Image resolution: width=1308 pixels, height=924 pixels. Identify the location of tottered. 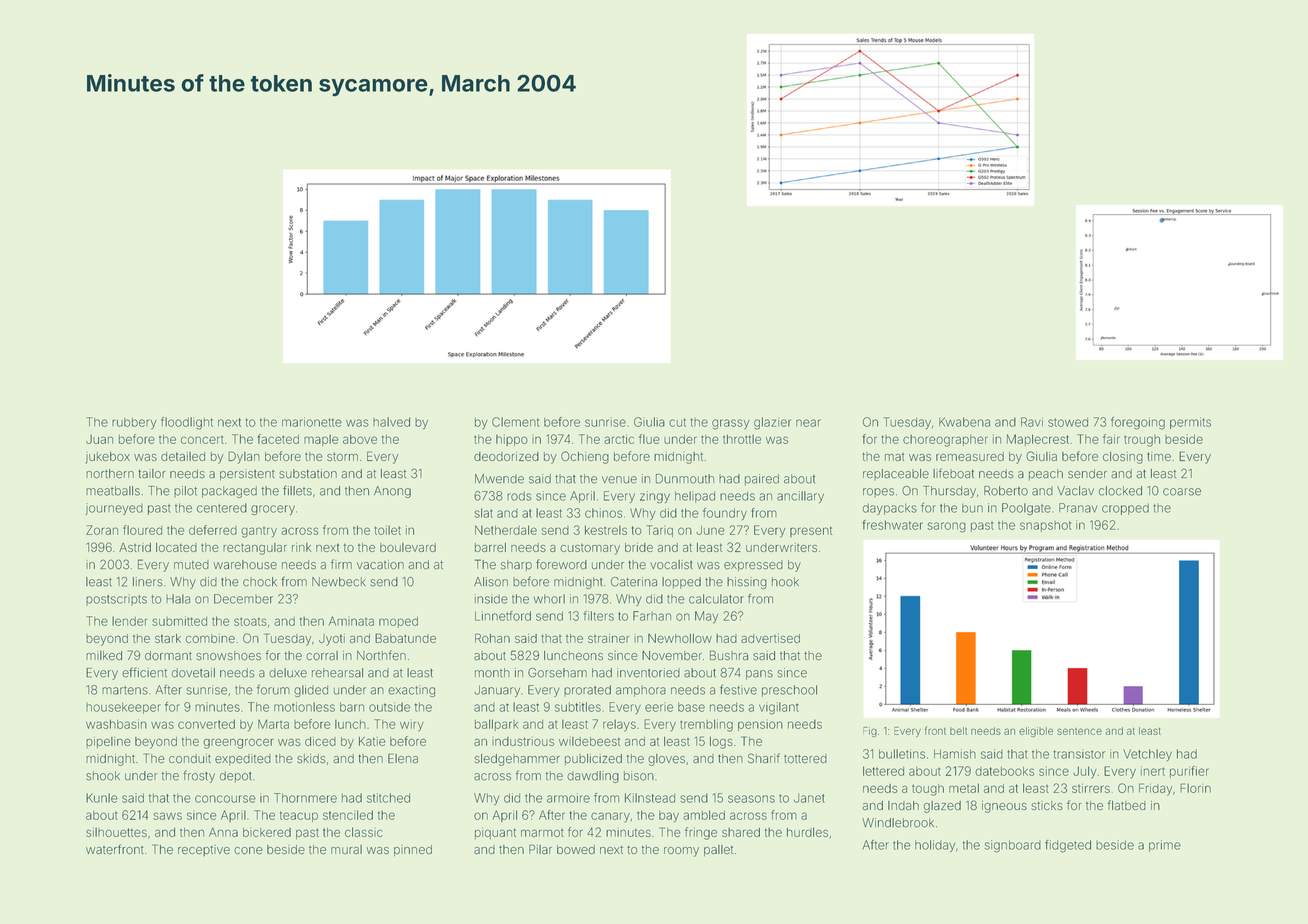
(805, 759).
